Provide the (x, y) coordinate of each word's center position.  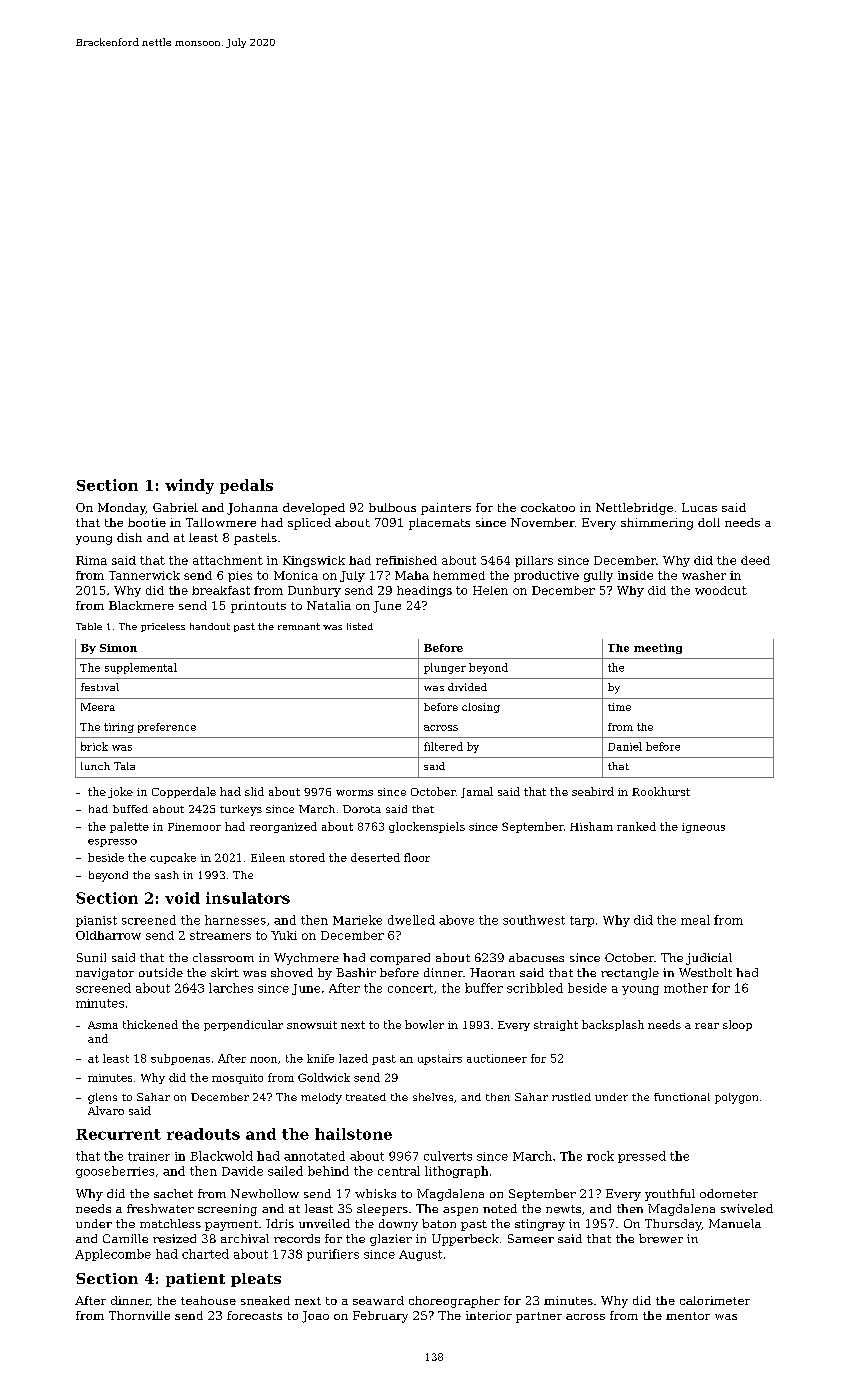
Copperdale (184, 792)
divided (467, 687)
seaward (378, 1300)
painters (446, 509)
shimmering (657, 524)
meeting (658, 649)
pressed (642, 1157)
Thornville (139, 1315)
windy (189, 486)
